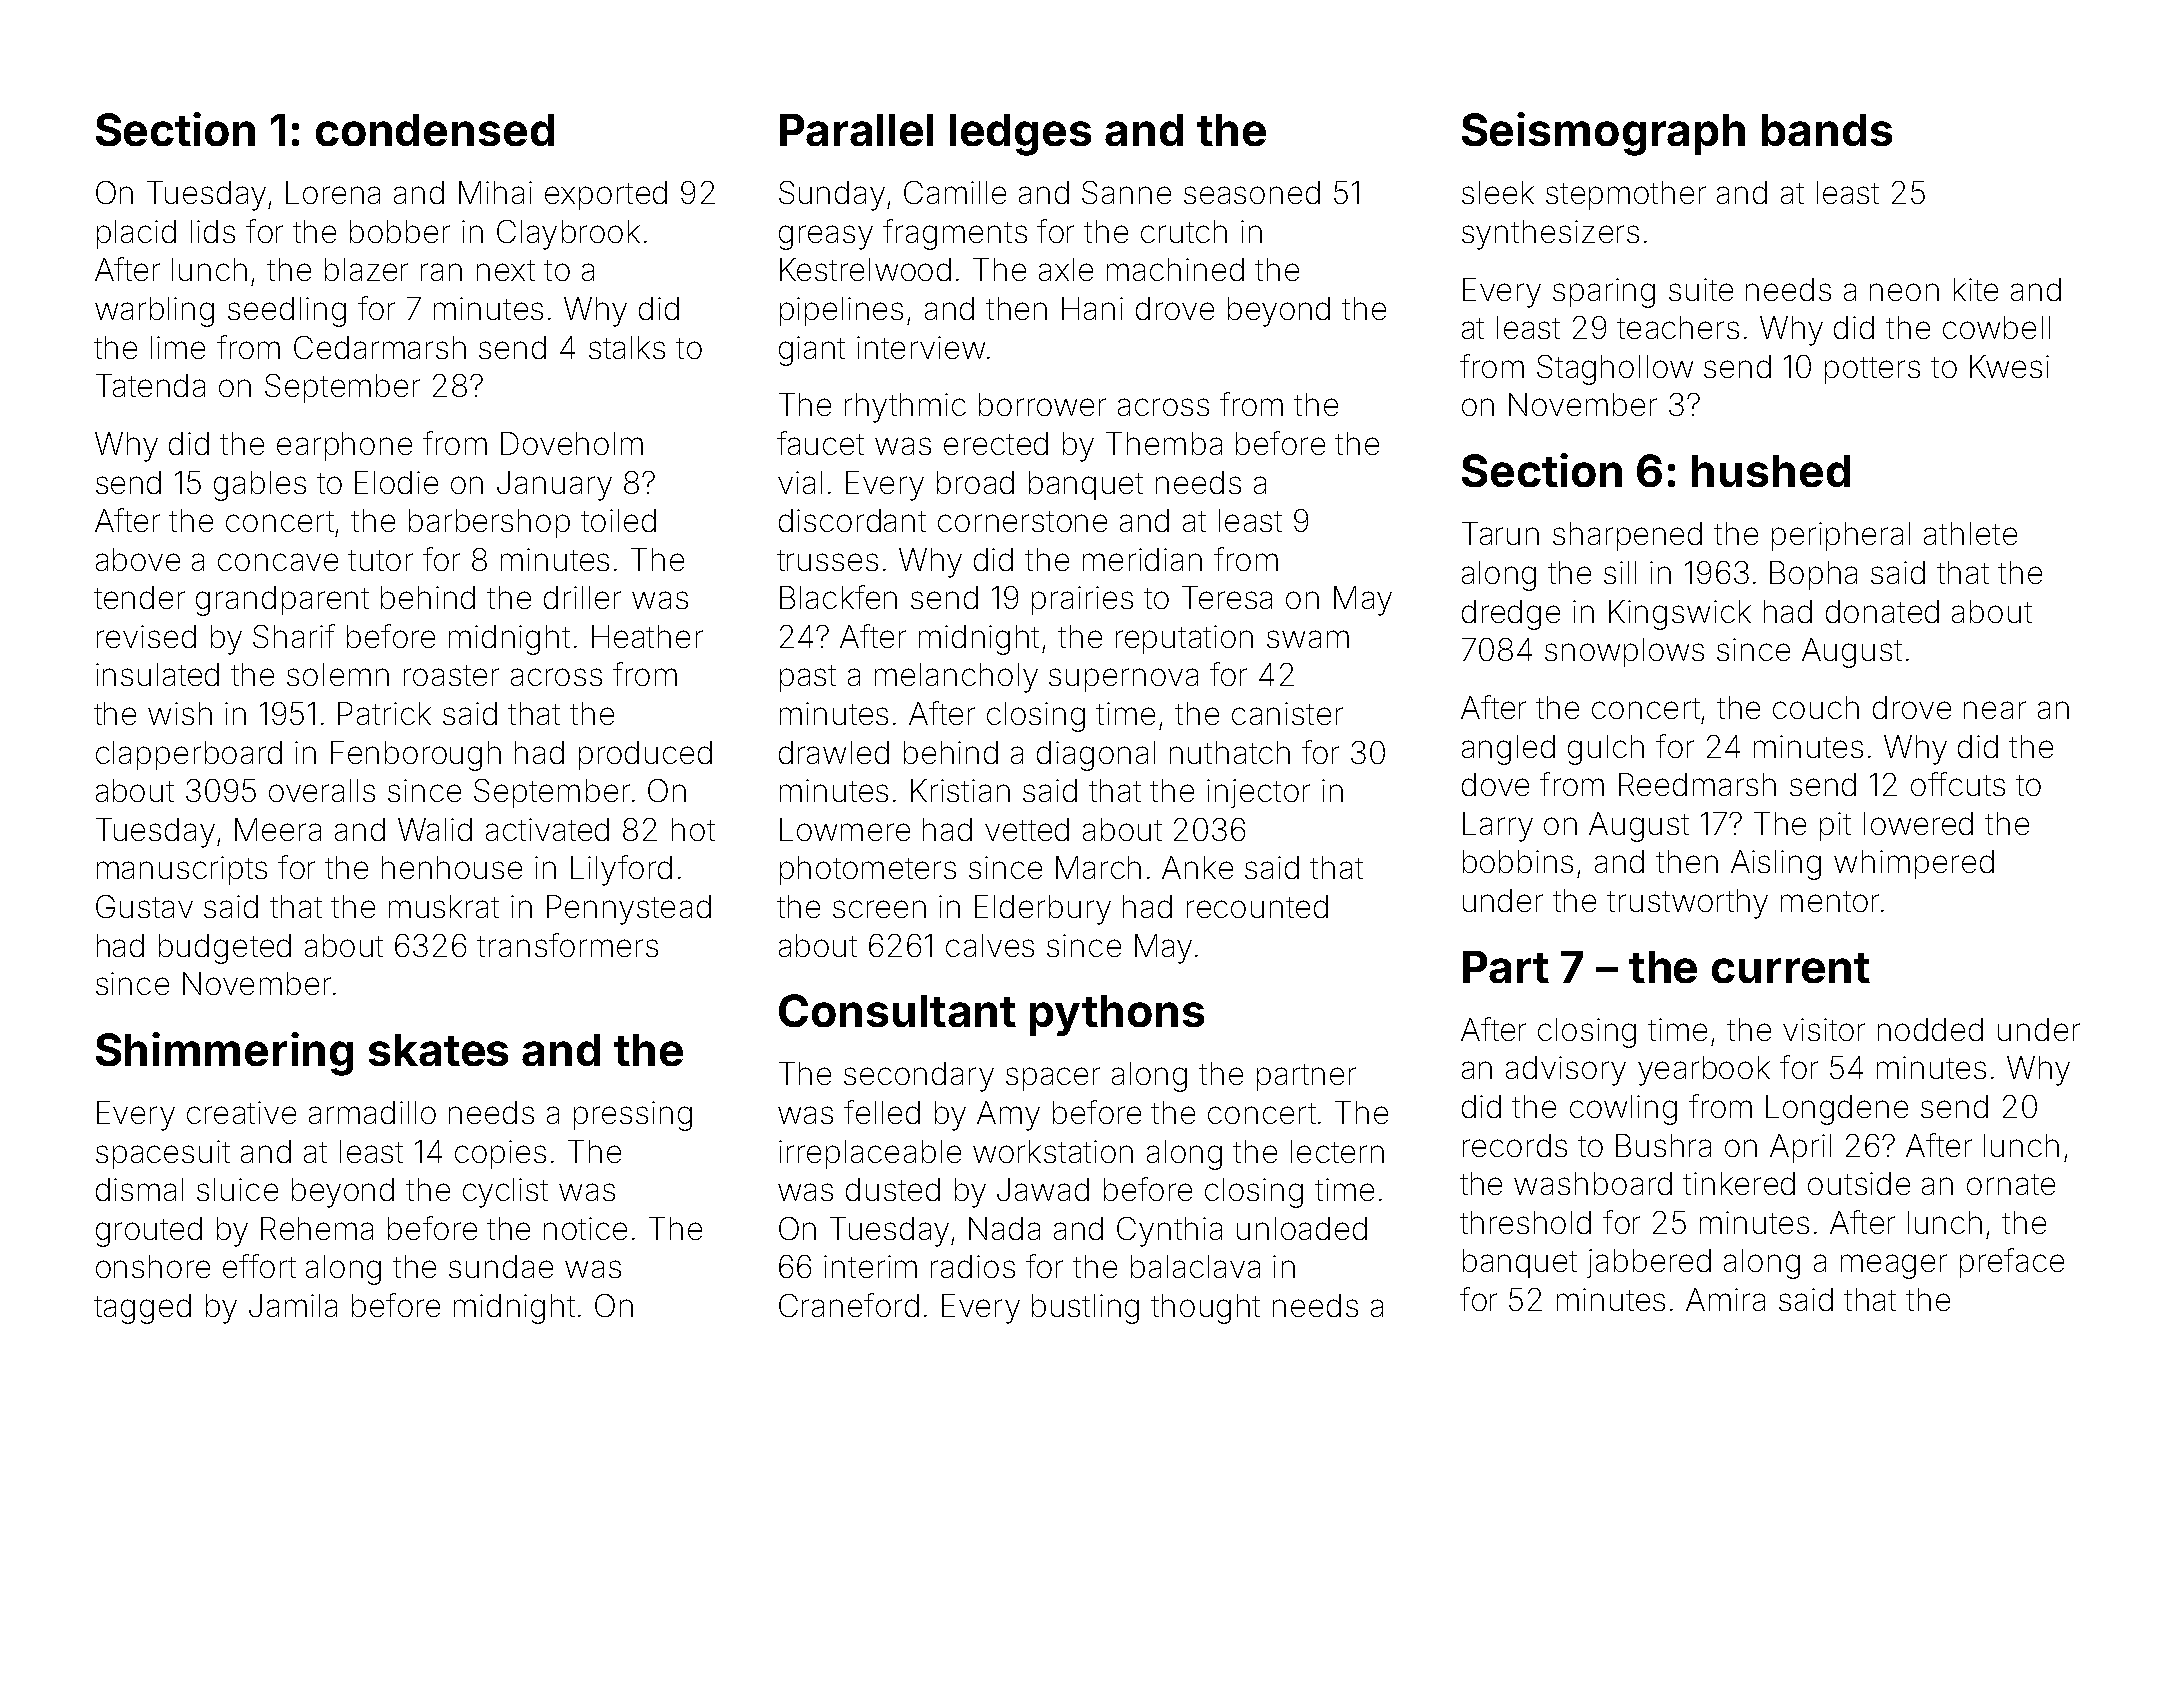  Describe the element at coordinates (808, 678) in the page. I see `past` at that location.
